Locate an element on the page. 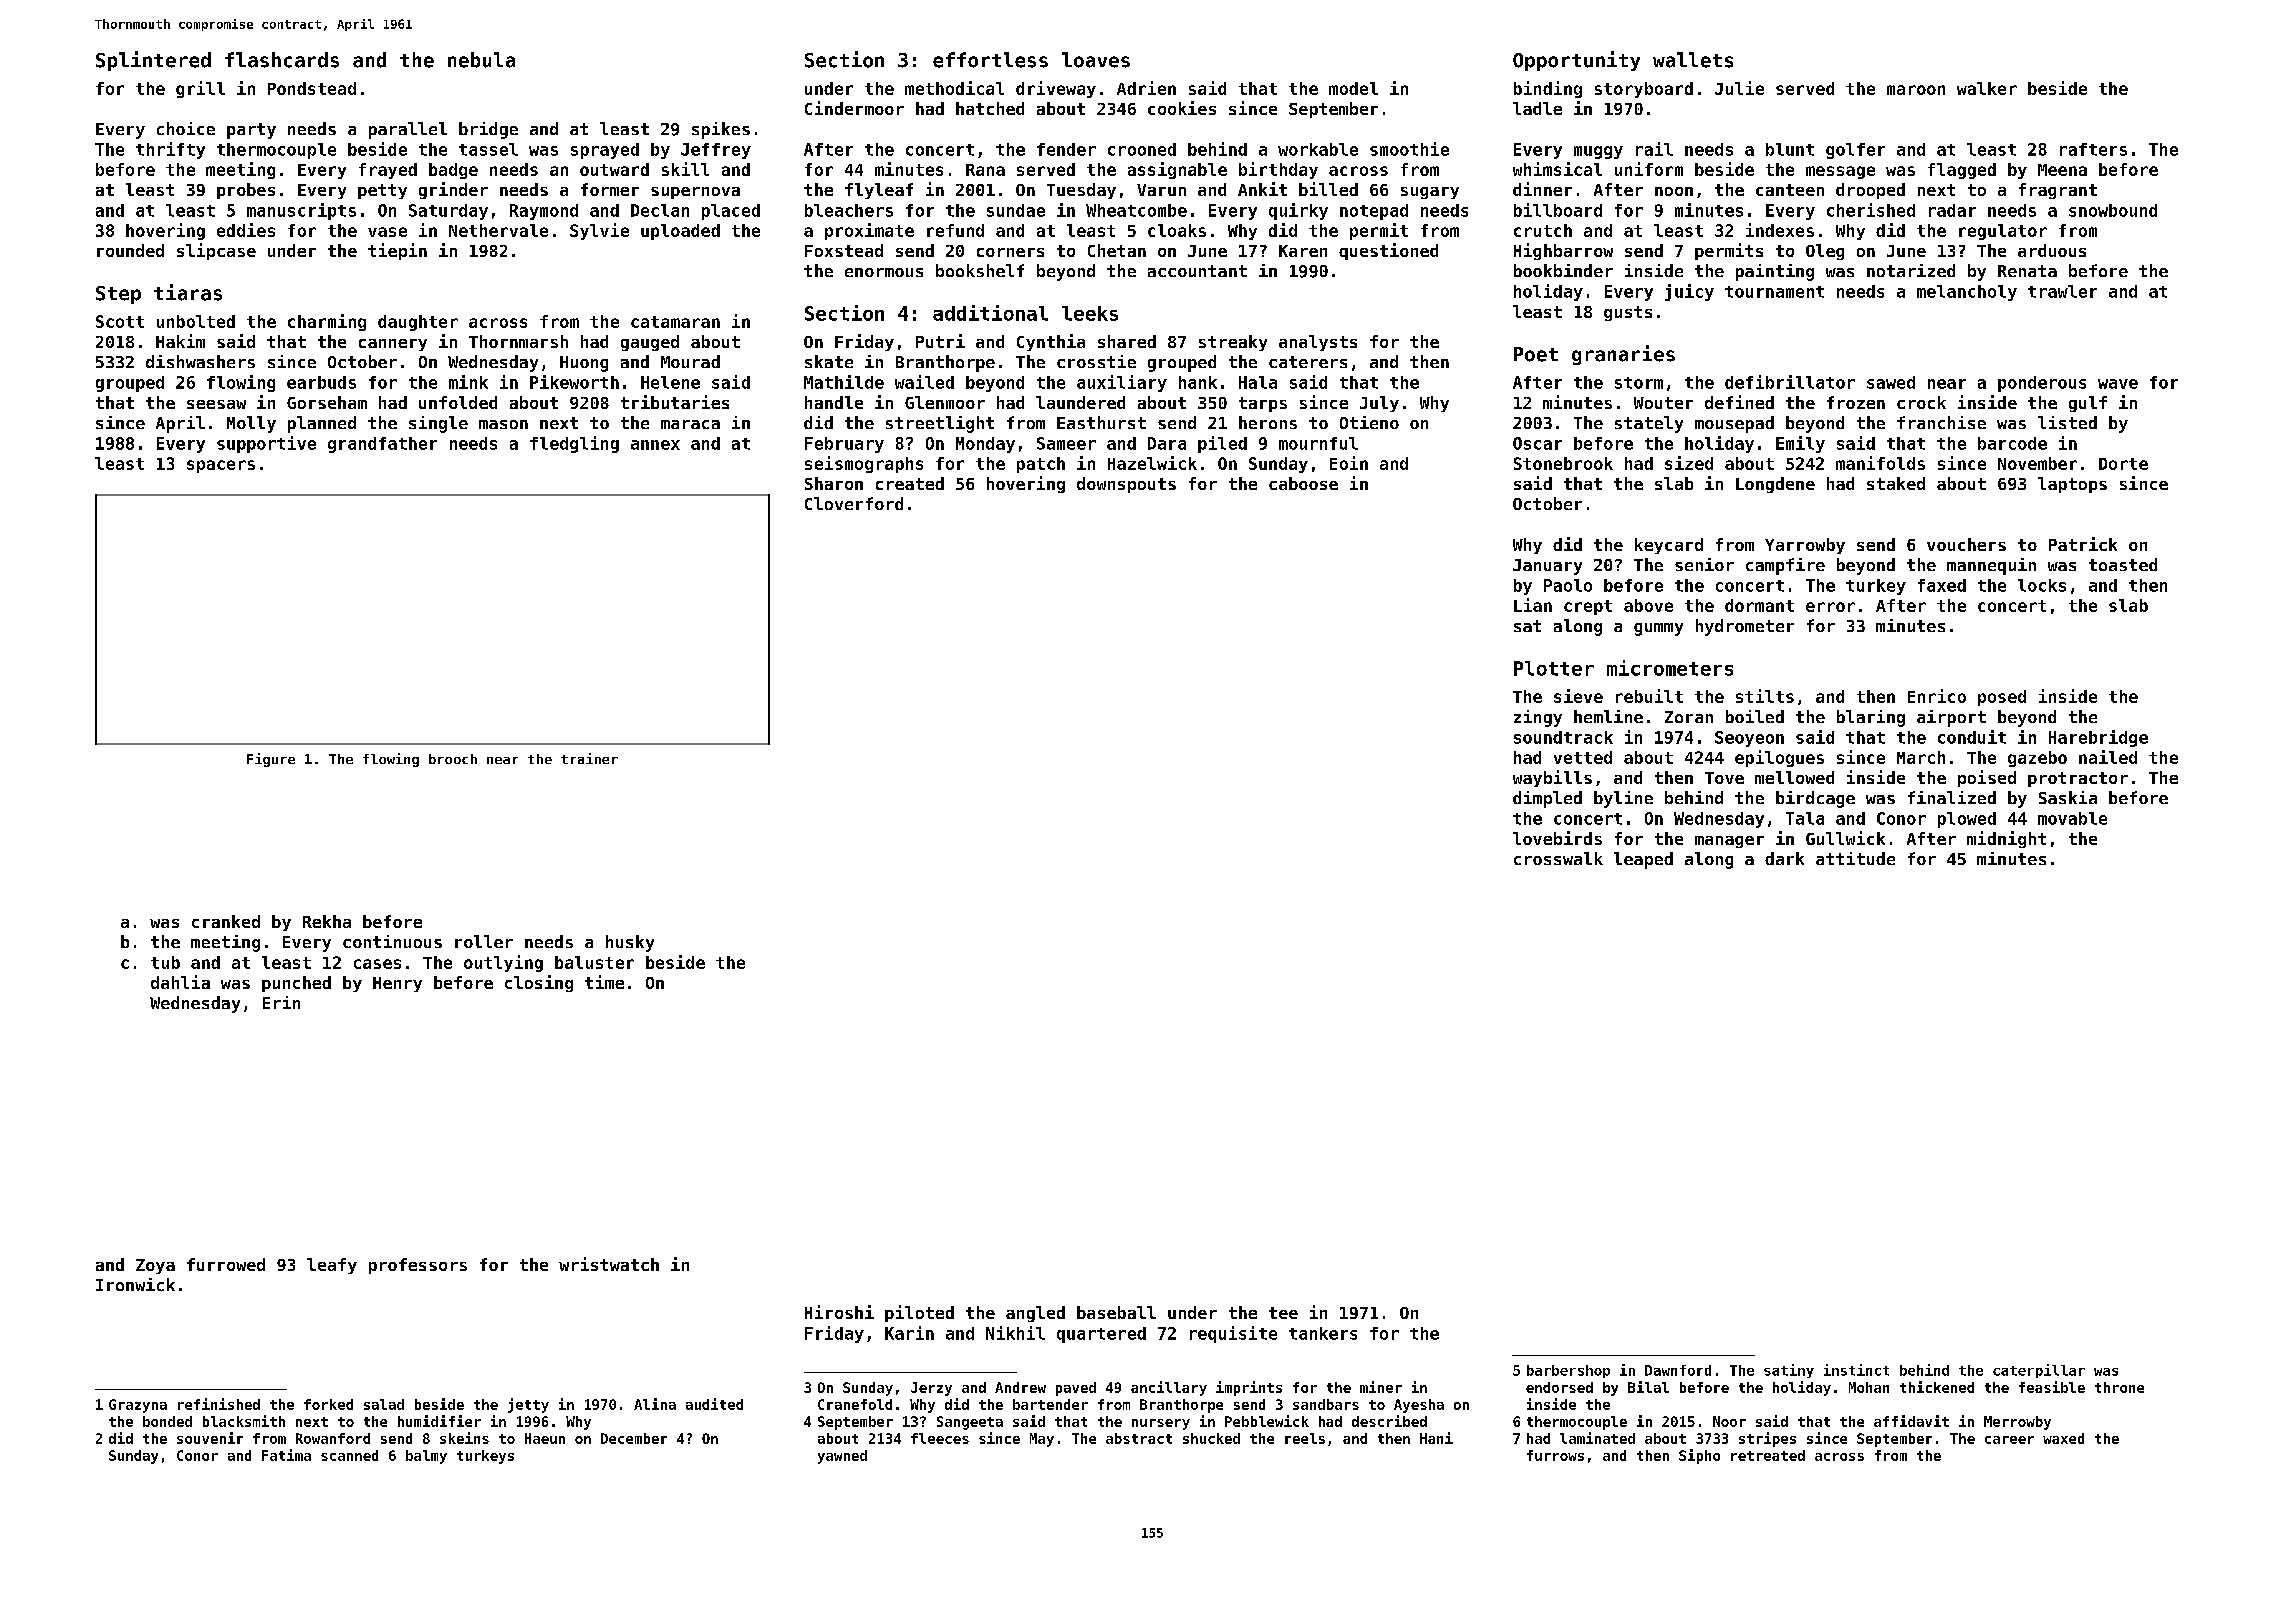 The width and height of the page is (2282, 1614). quirky is located at coordinates (1298, 211).
